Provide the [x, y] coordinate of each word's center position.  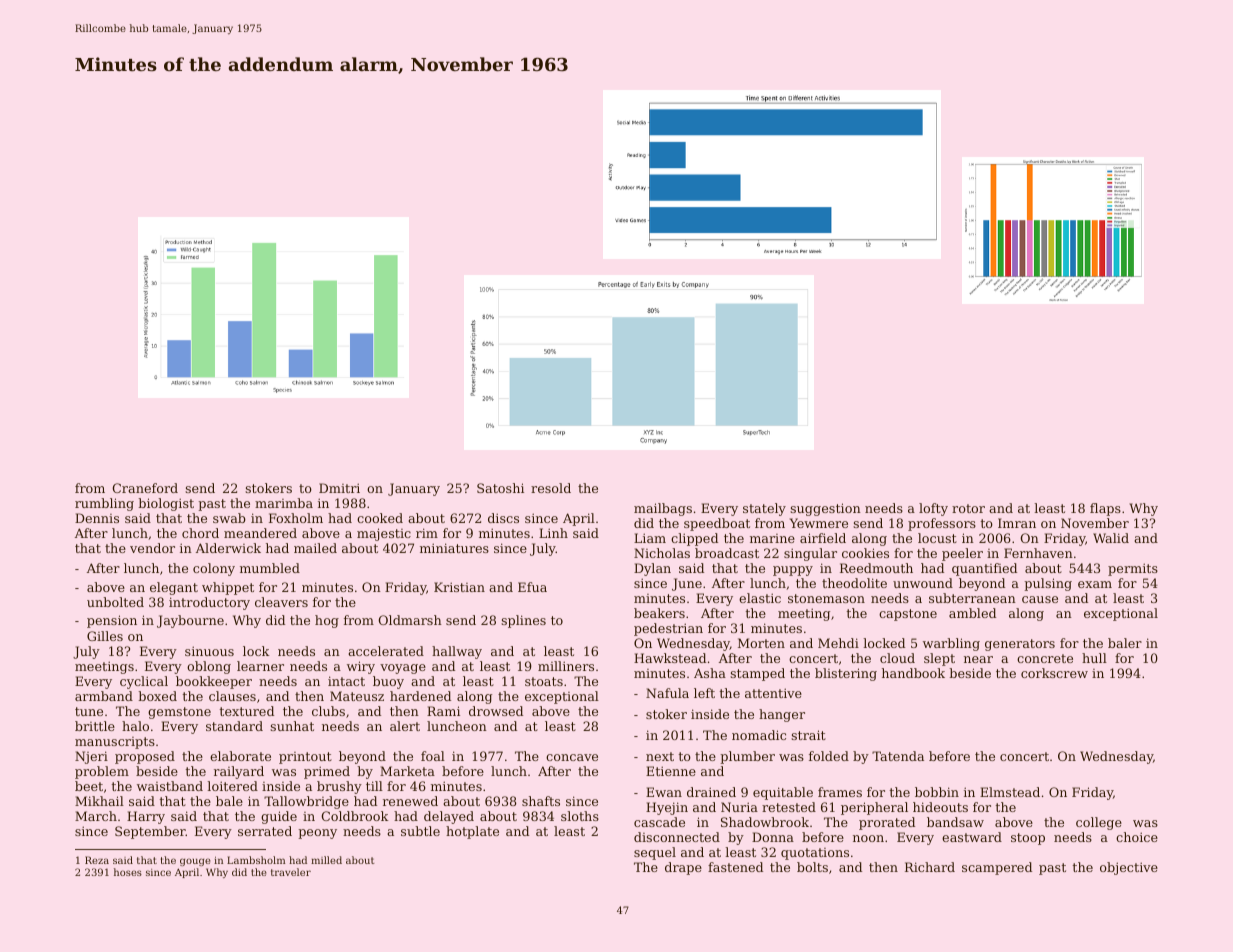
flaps [1105, 509]
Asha [710, 673]
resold [551, 488]
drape [683, 868]
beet [89, 786]
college [1099, 823]
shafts [541, 801]
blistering [846, 674]
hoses [128, 872]
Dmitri [339, 488]
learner [260, 666]
